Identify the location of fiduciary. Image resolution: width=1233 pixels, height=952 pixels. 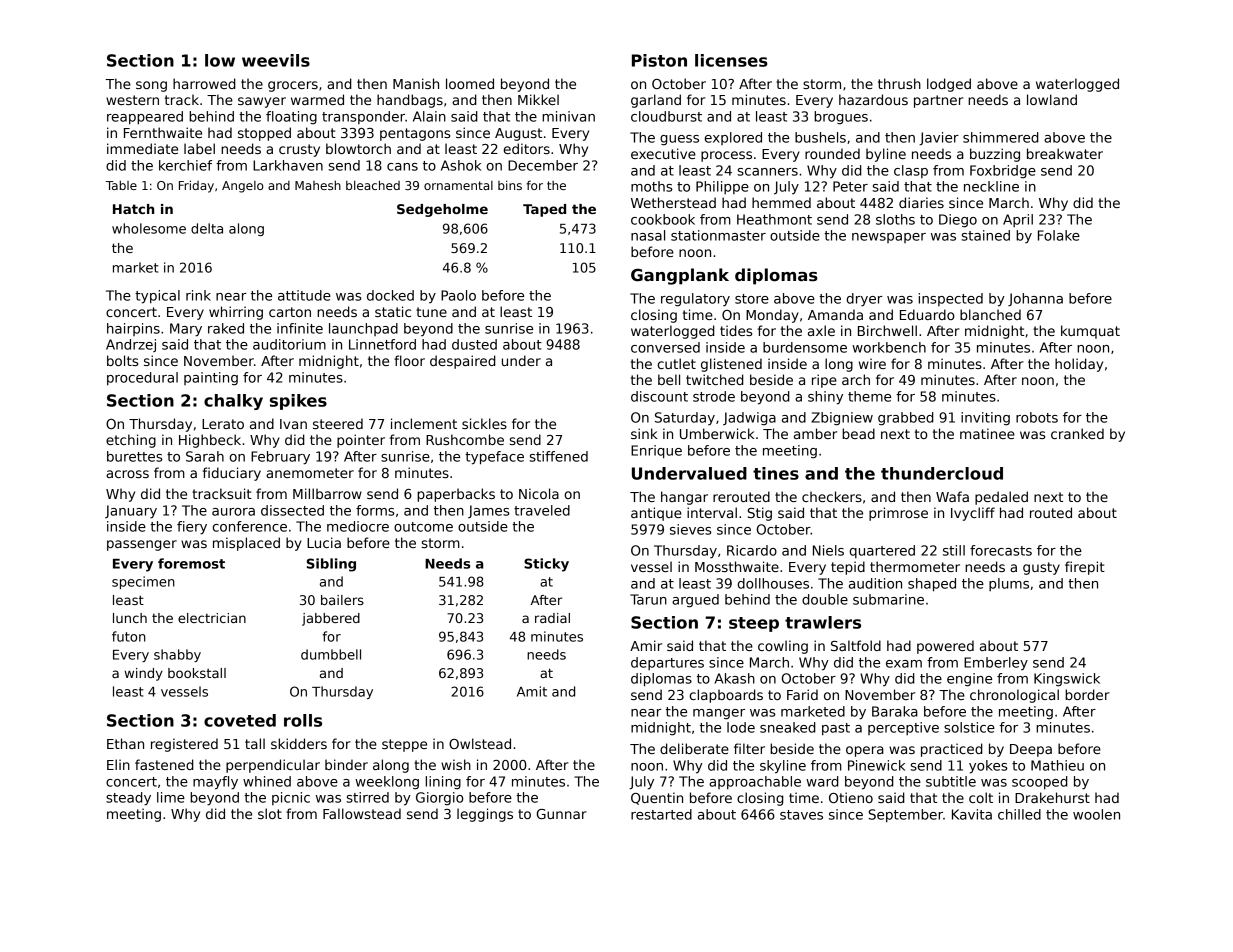
(232, 474).
